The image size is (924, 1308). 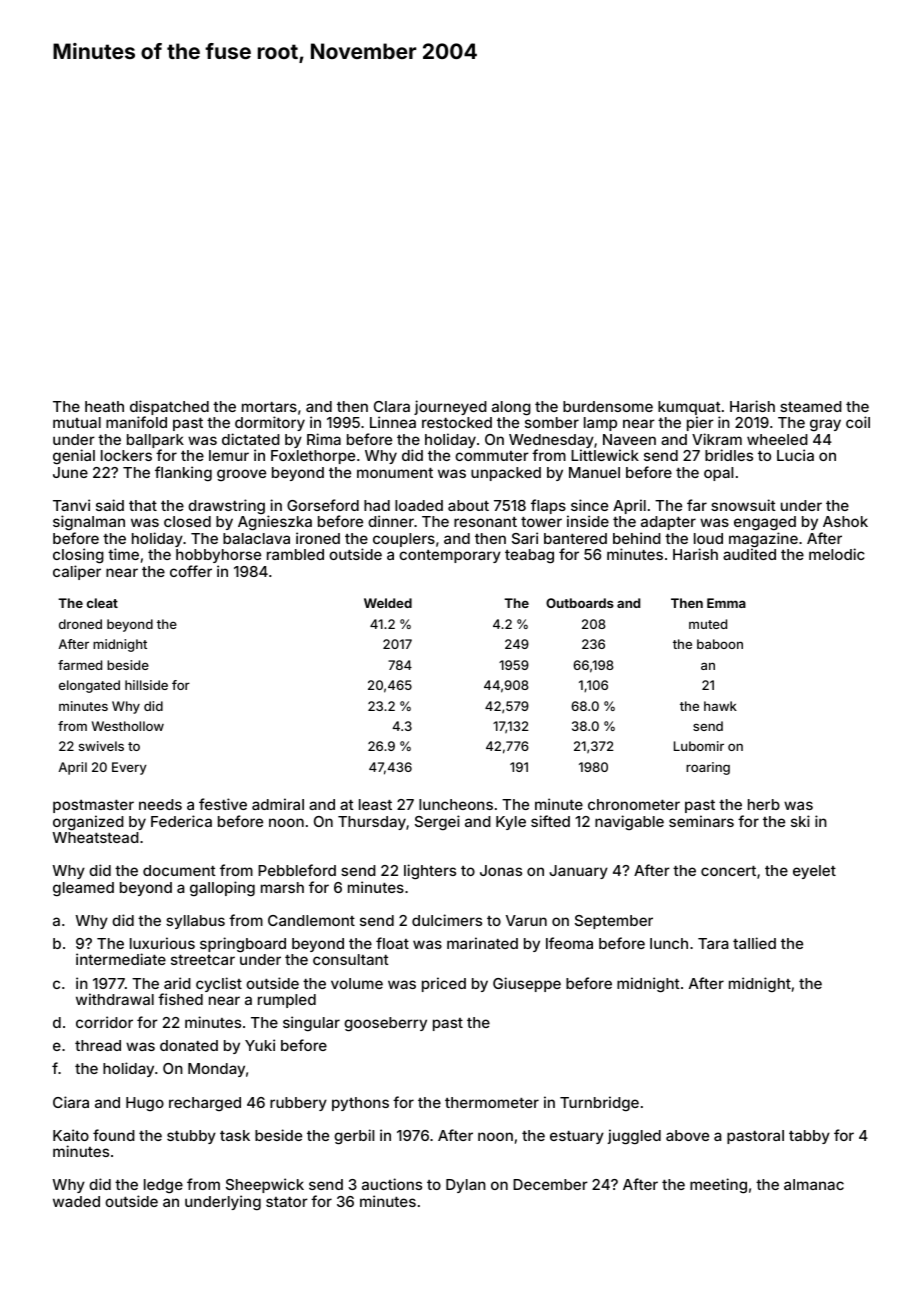 I want to click on mutual, so click(x=77, y=422).
